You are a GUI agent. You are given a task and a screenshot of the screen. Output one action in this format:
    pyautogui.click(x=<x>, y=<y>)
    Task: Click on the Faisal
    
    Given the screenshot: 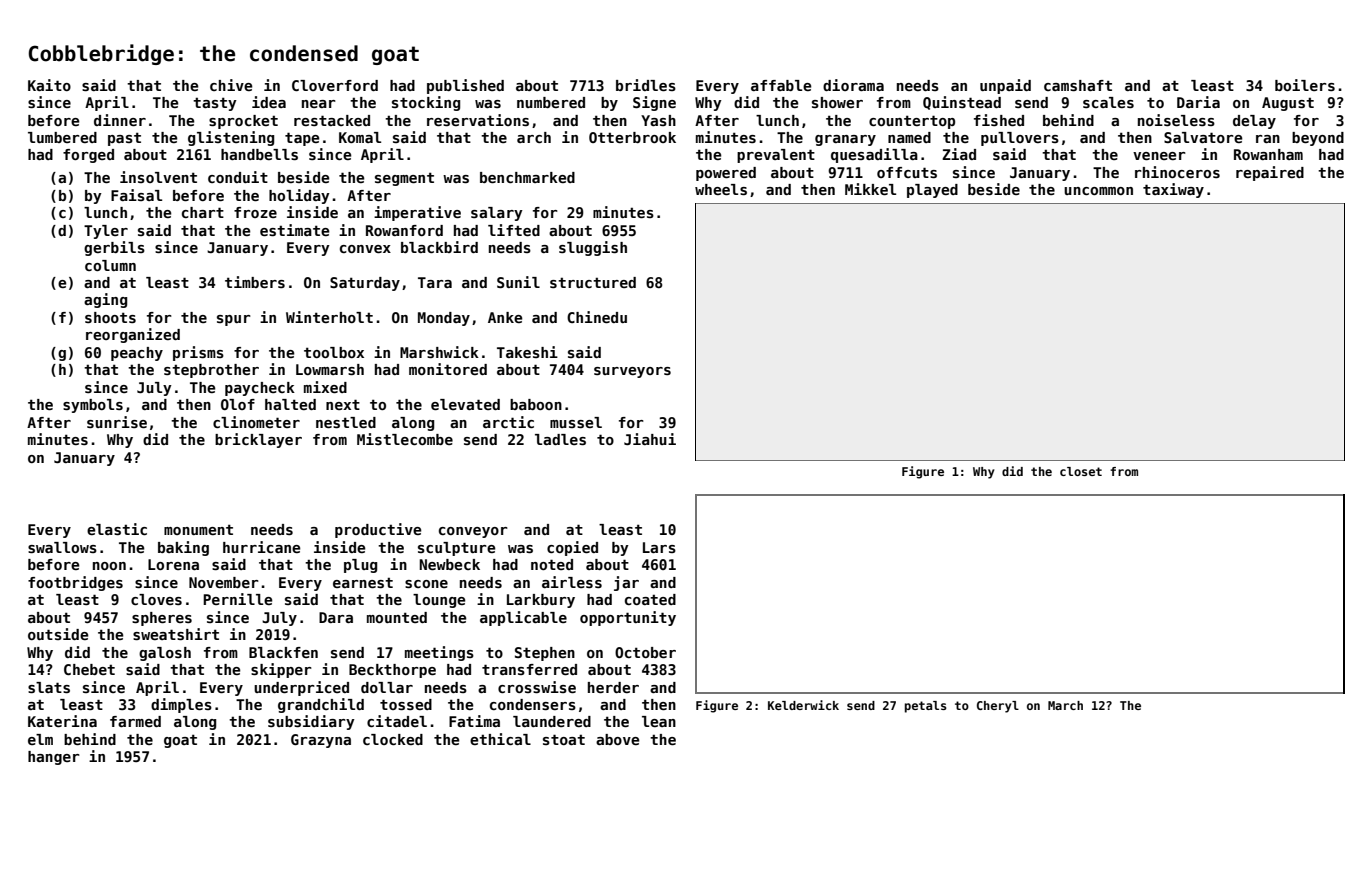 What is the action you would take?
    pyautogui.click(x=136, y=195)
